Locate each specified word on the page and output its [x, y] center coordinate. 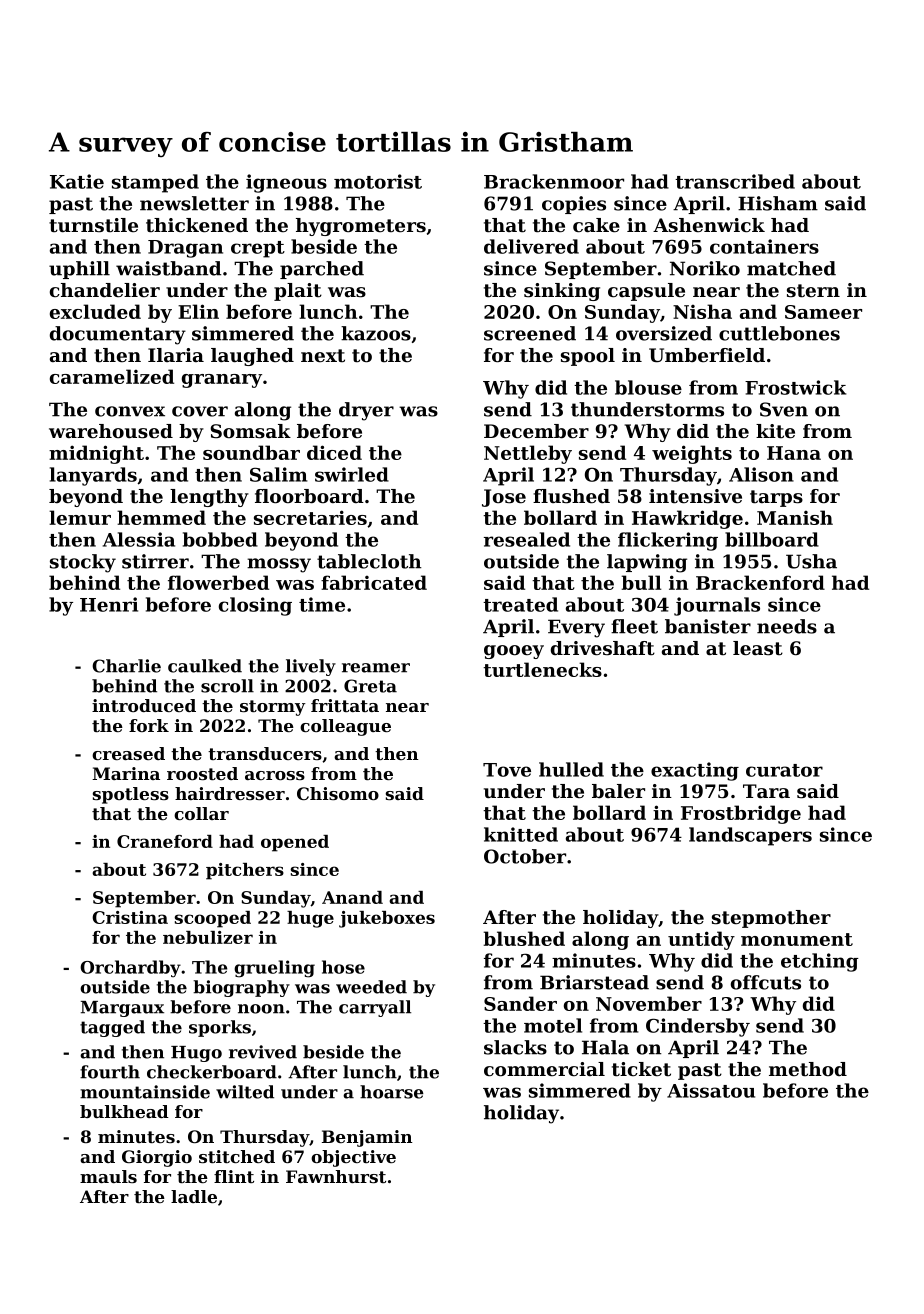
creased [128, 753]
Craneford [165, 841]
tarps [776, 498]
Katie [77, 181]
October [525, 856]
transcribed [735, 181]
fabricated [374, 582]
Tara [766, 791]
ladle [194, 1196]
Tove [507, 770]
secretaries [310, 517]
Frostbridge [741, 814]
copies [574, 205]
